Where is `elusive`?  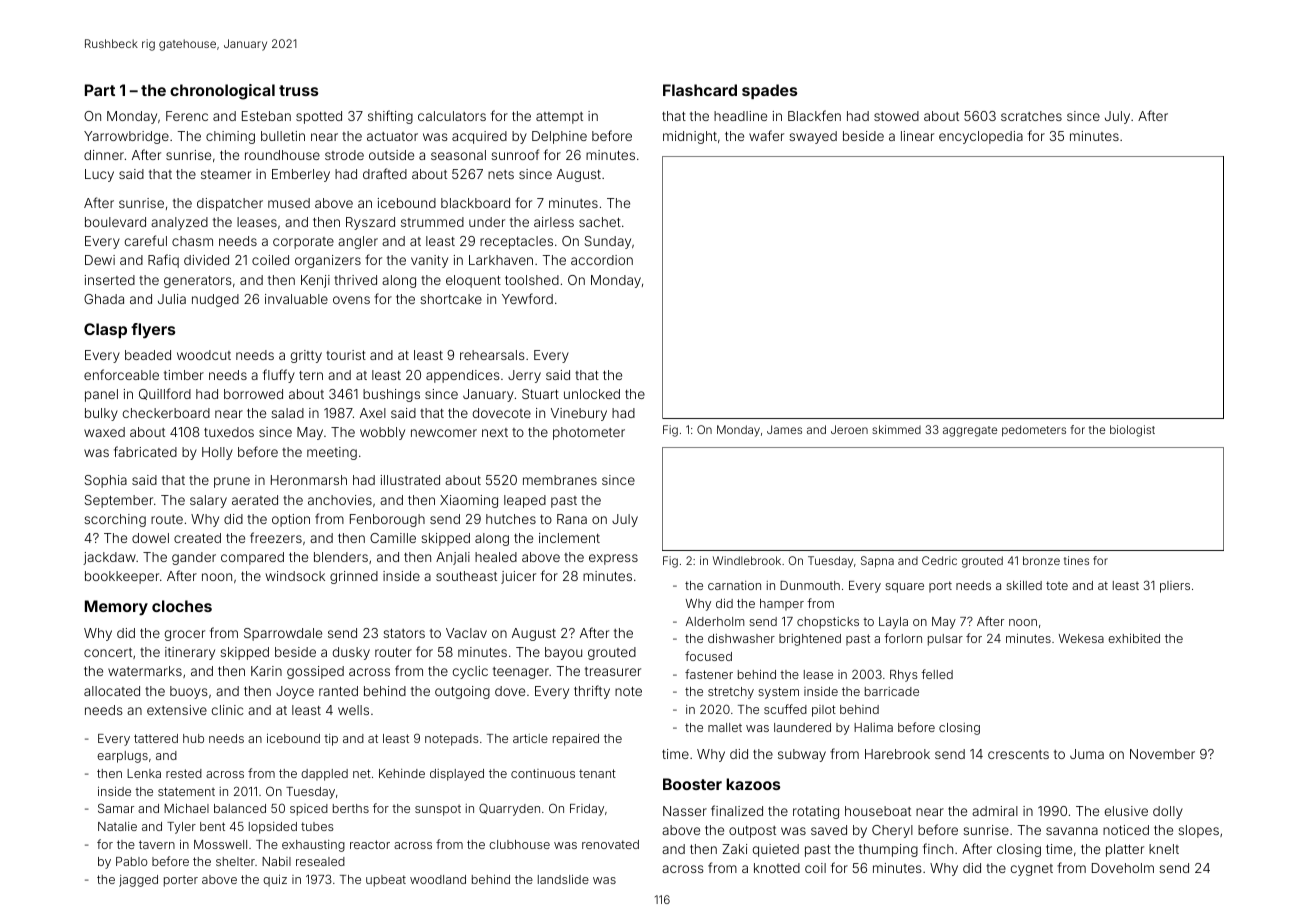 elusive is located at coordinates (1126, 811).
